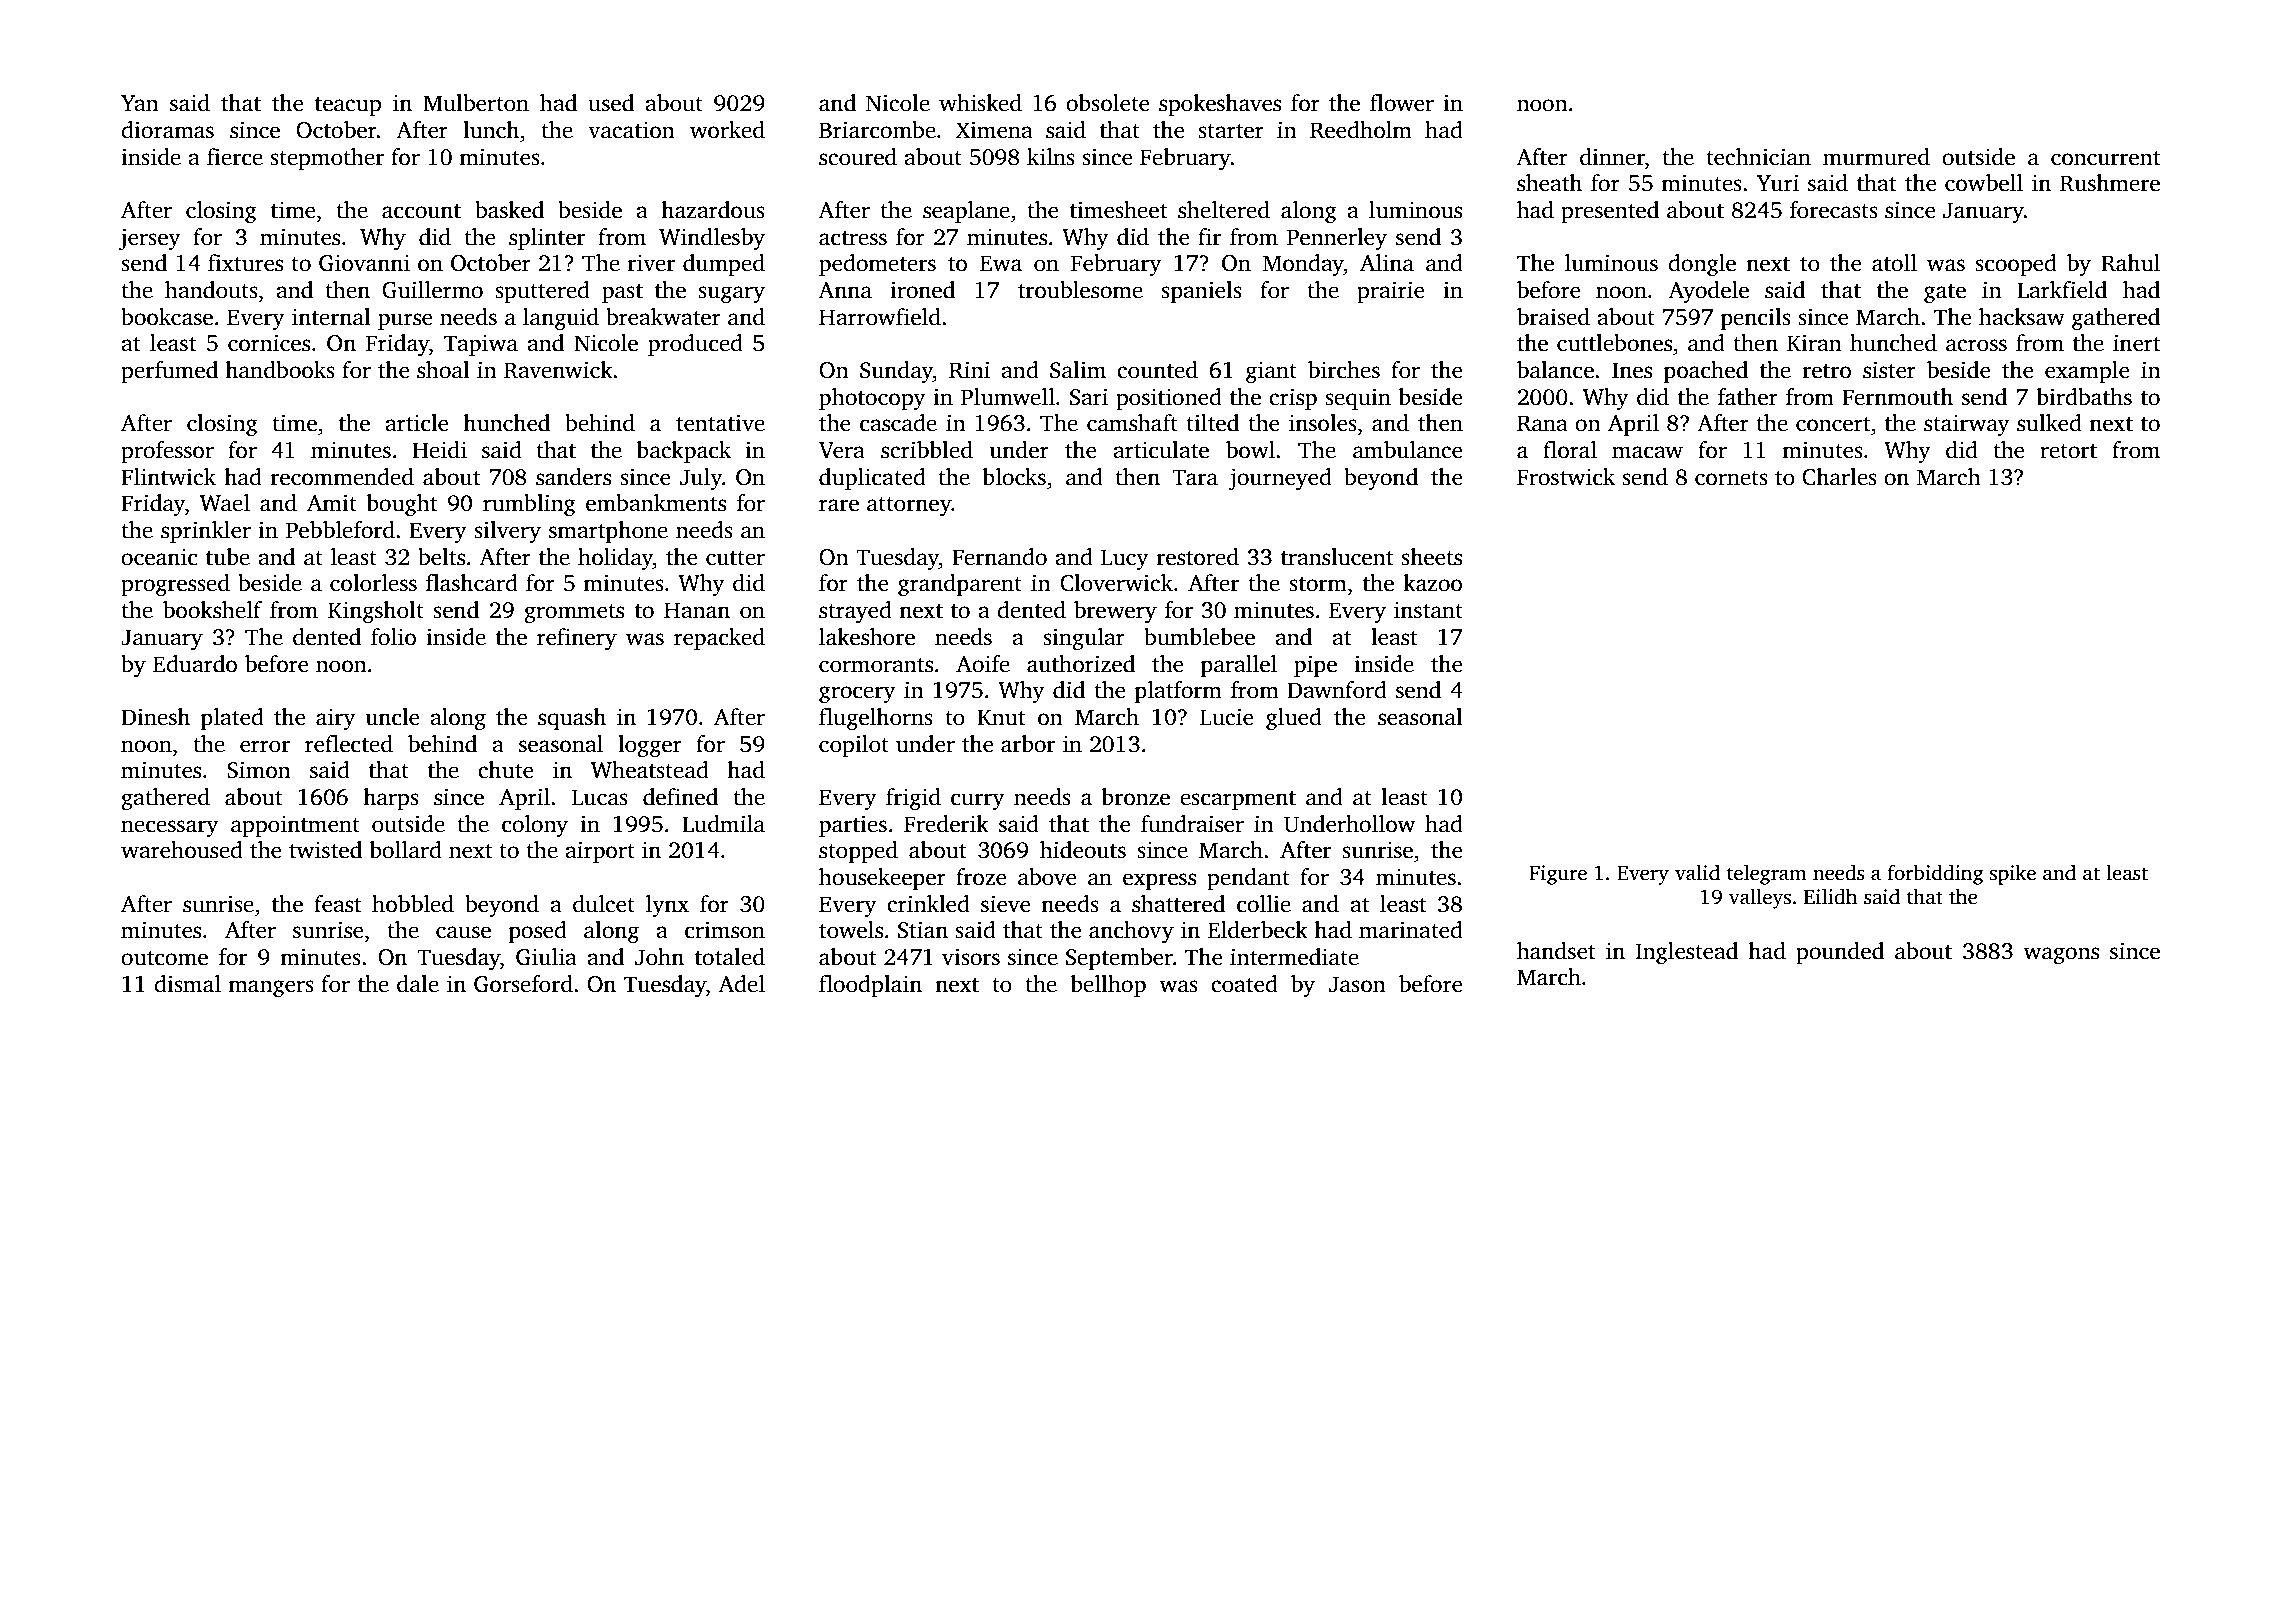 This image has width=2282, height=1614. I want to click on gate, so click(1945, 293).
